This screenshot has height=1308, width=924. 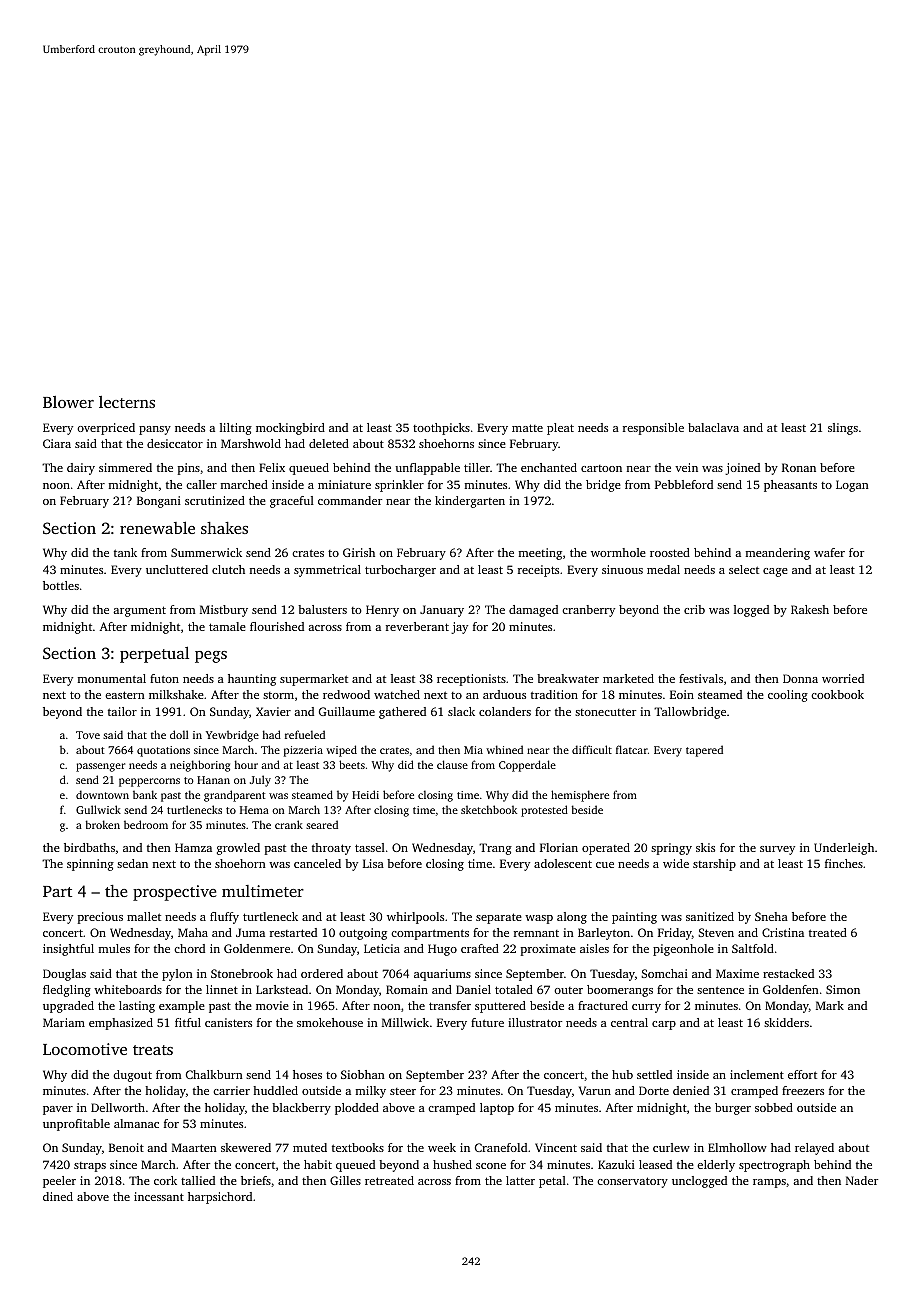 What do you see at coordinates (441, 429) in the screenshot?
I see `toothpicks` at bounding box center [441, 429].
